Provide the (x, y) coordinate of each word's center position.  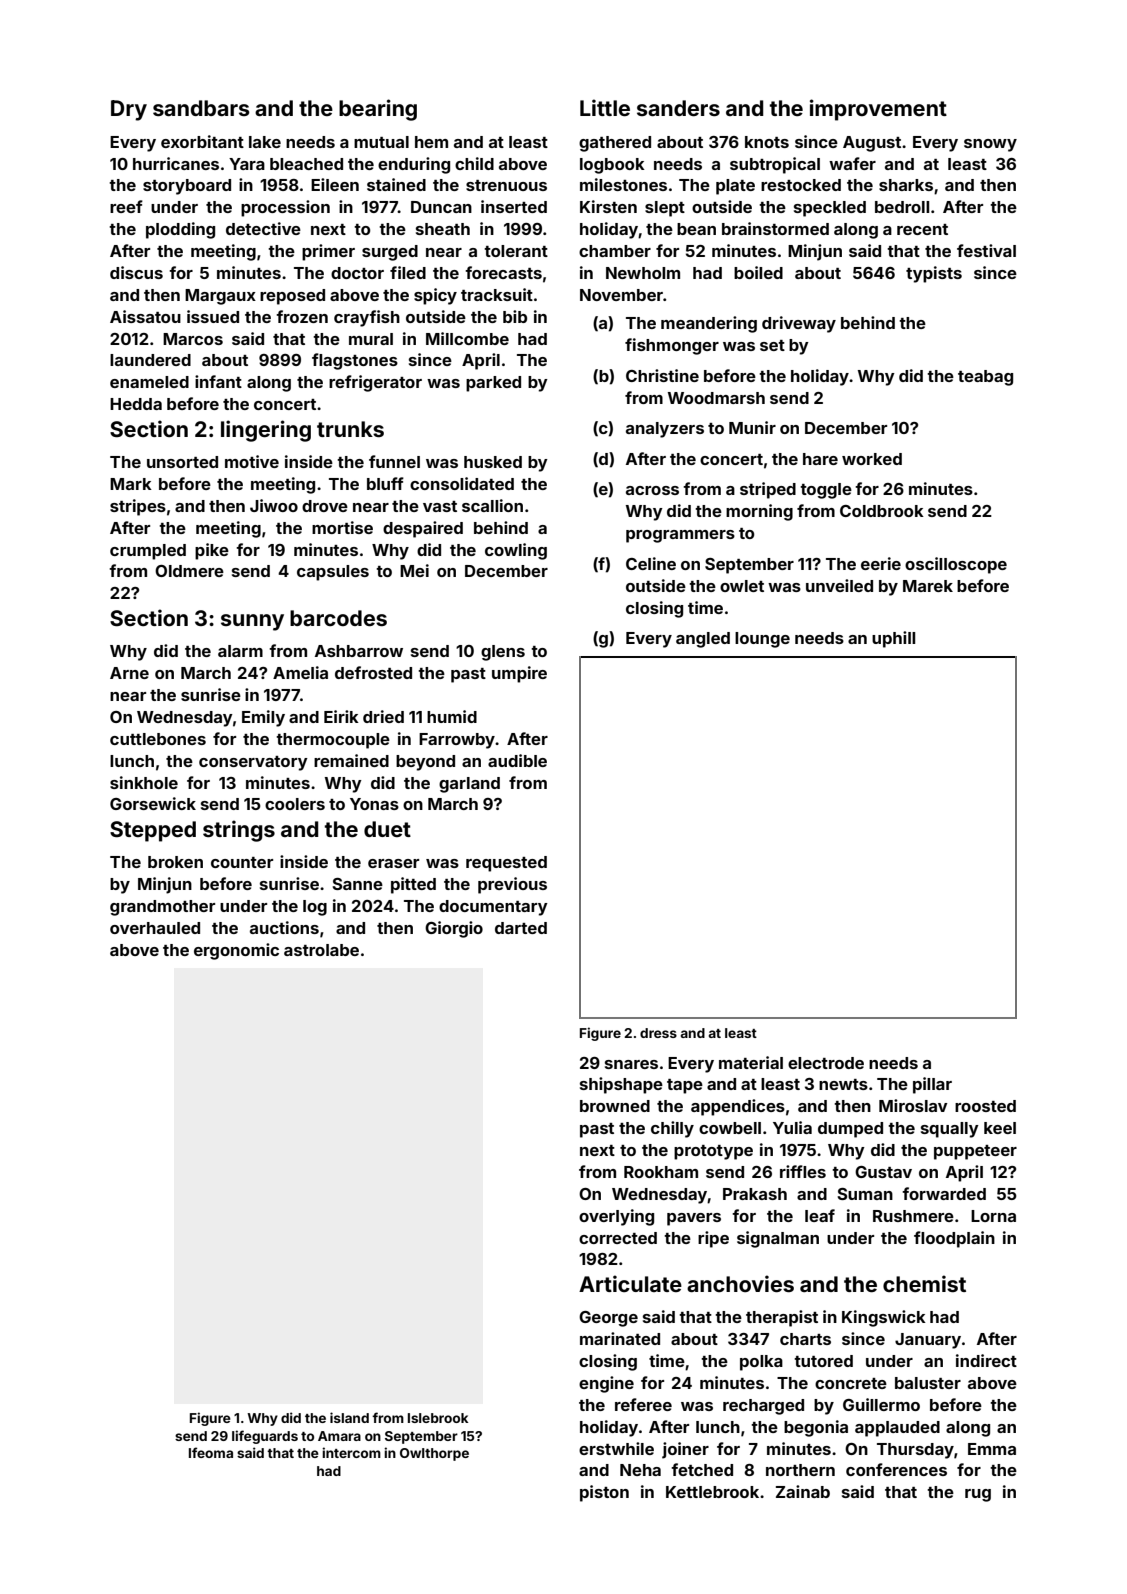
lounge (762, 640)
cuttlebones (158, 739)
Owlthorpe (434, 1454)
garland (469, 785)
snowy (990, 145)
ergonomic (236, 951)
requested (506, 864)
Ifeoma (211, 1452)
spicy (435, 296)
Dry (129, 110)
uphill (893, 639)
